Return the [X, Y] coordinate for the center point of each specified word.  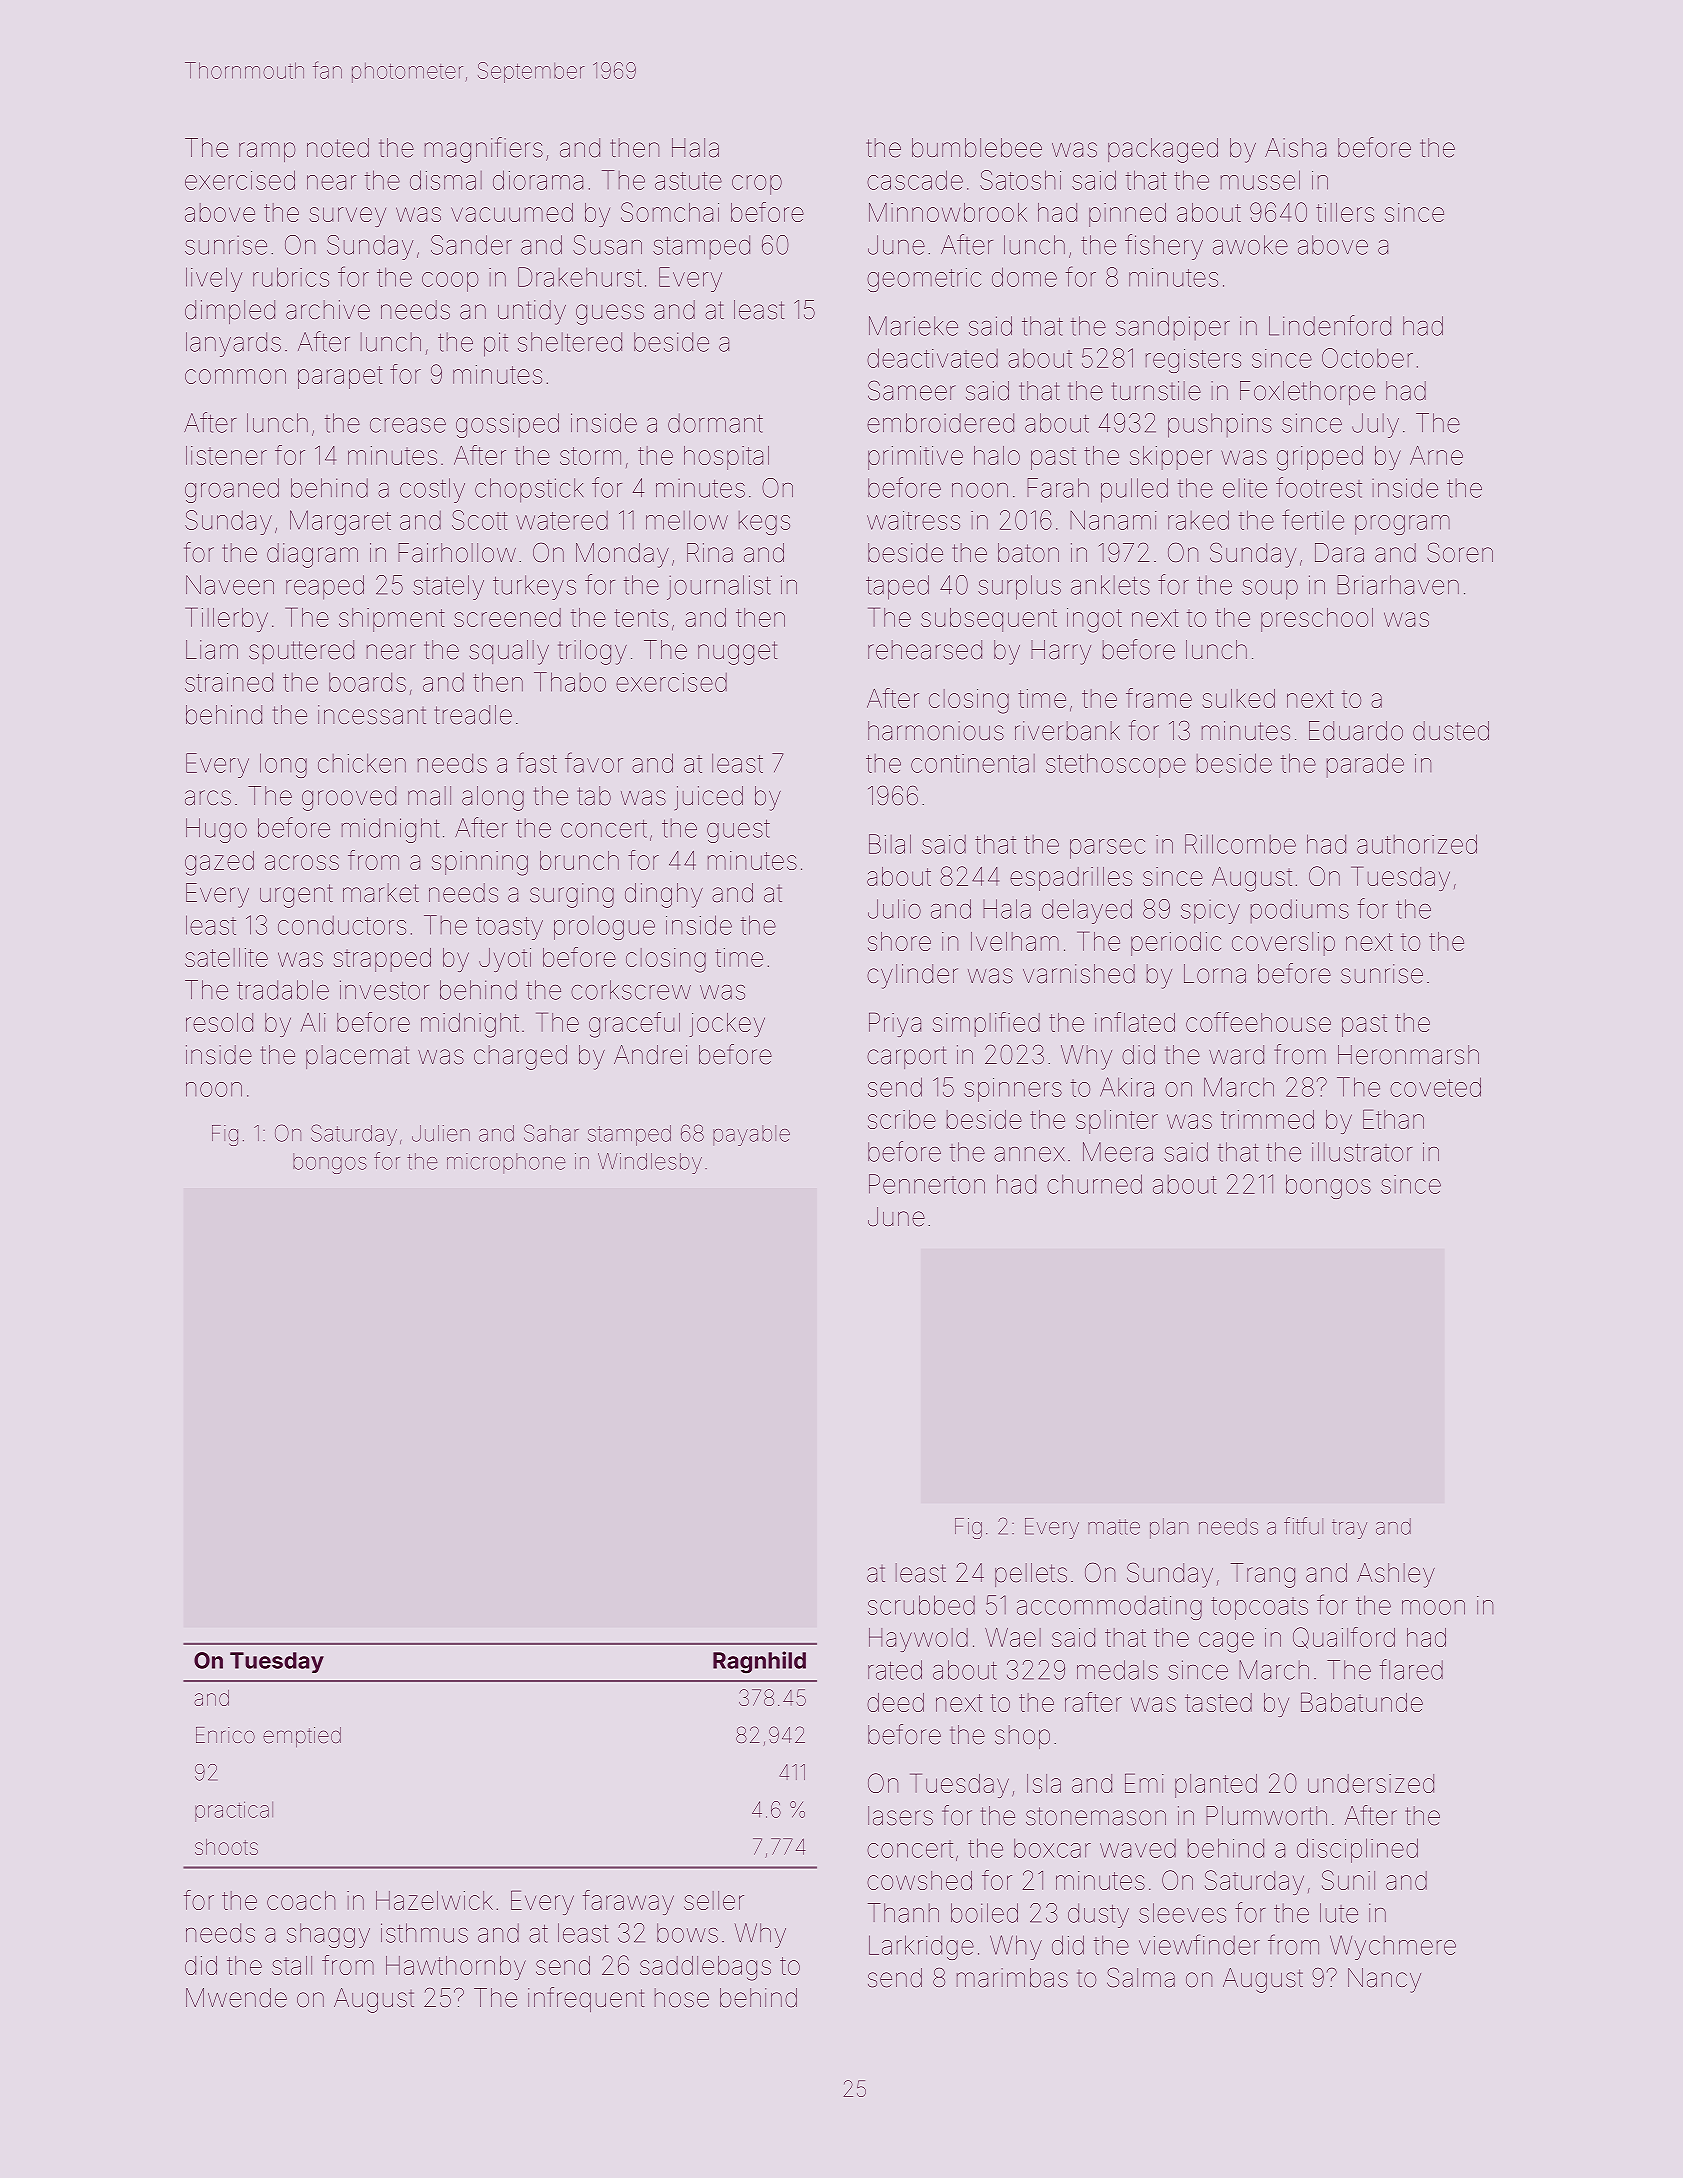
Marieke [913, 326]
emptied [302, 1737]
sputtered [301, 652]
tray [1349, 1529]
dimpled [230, 312]
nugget [738, 653]
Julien [441, 1133]
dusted [1451, 731]
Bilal [890, 844]
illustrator [1362, 1152]
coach [301, 1900]
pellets [1031, 1575]
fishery [1164, 247]
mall [429, 796]
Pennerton [927, 1184]
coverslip [1283, 944]
